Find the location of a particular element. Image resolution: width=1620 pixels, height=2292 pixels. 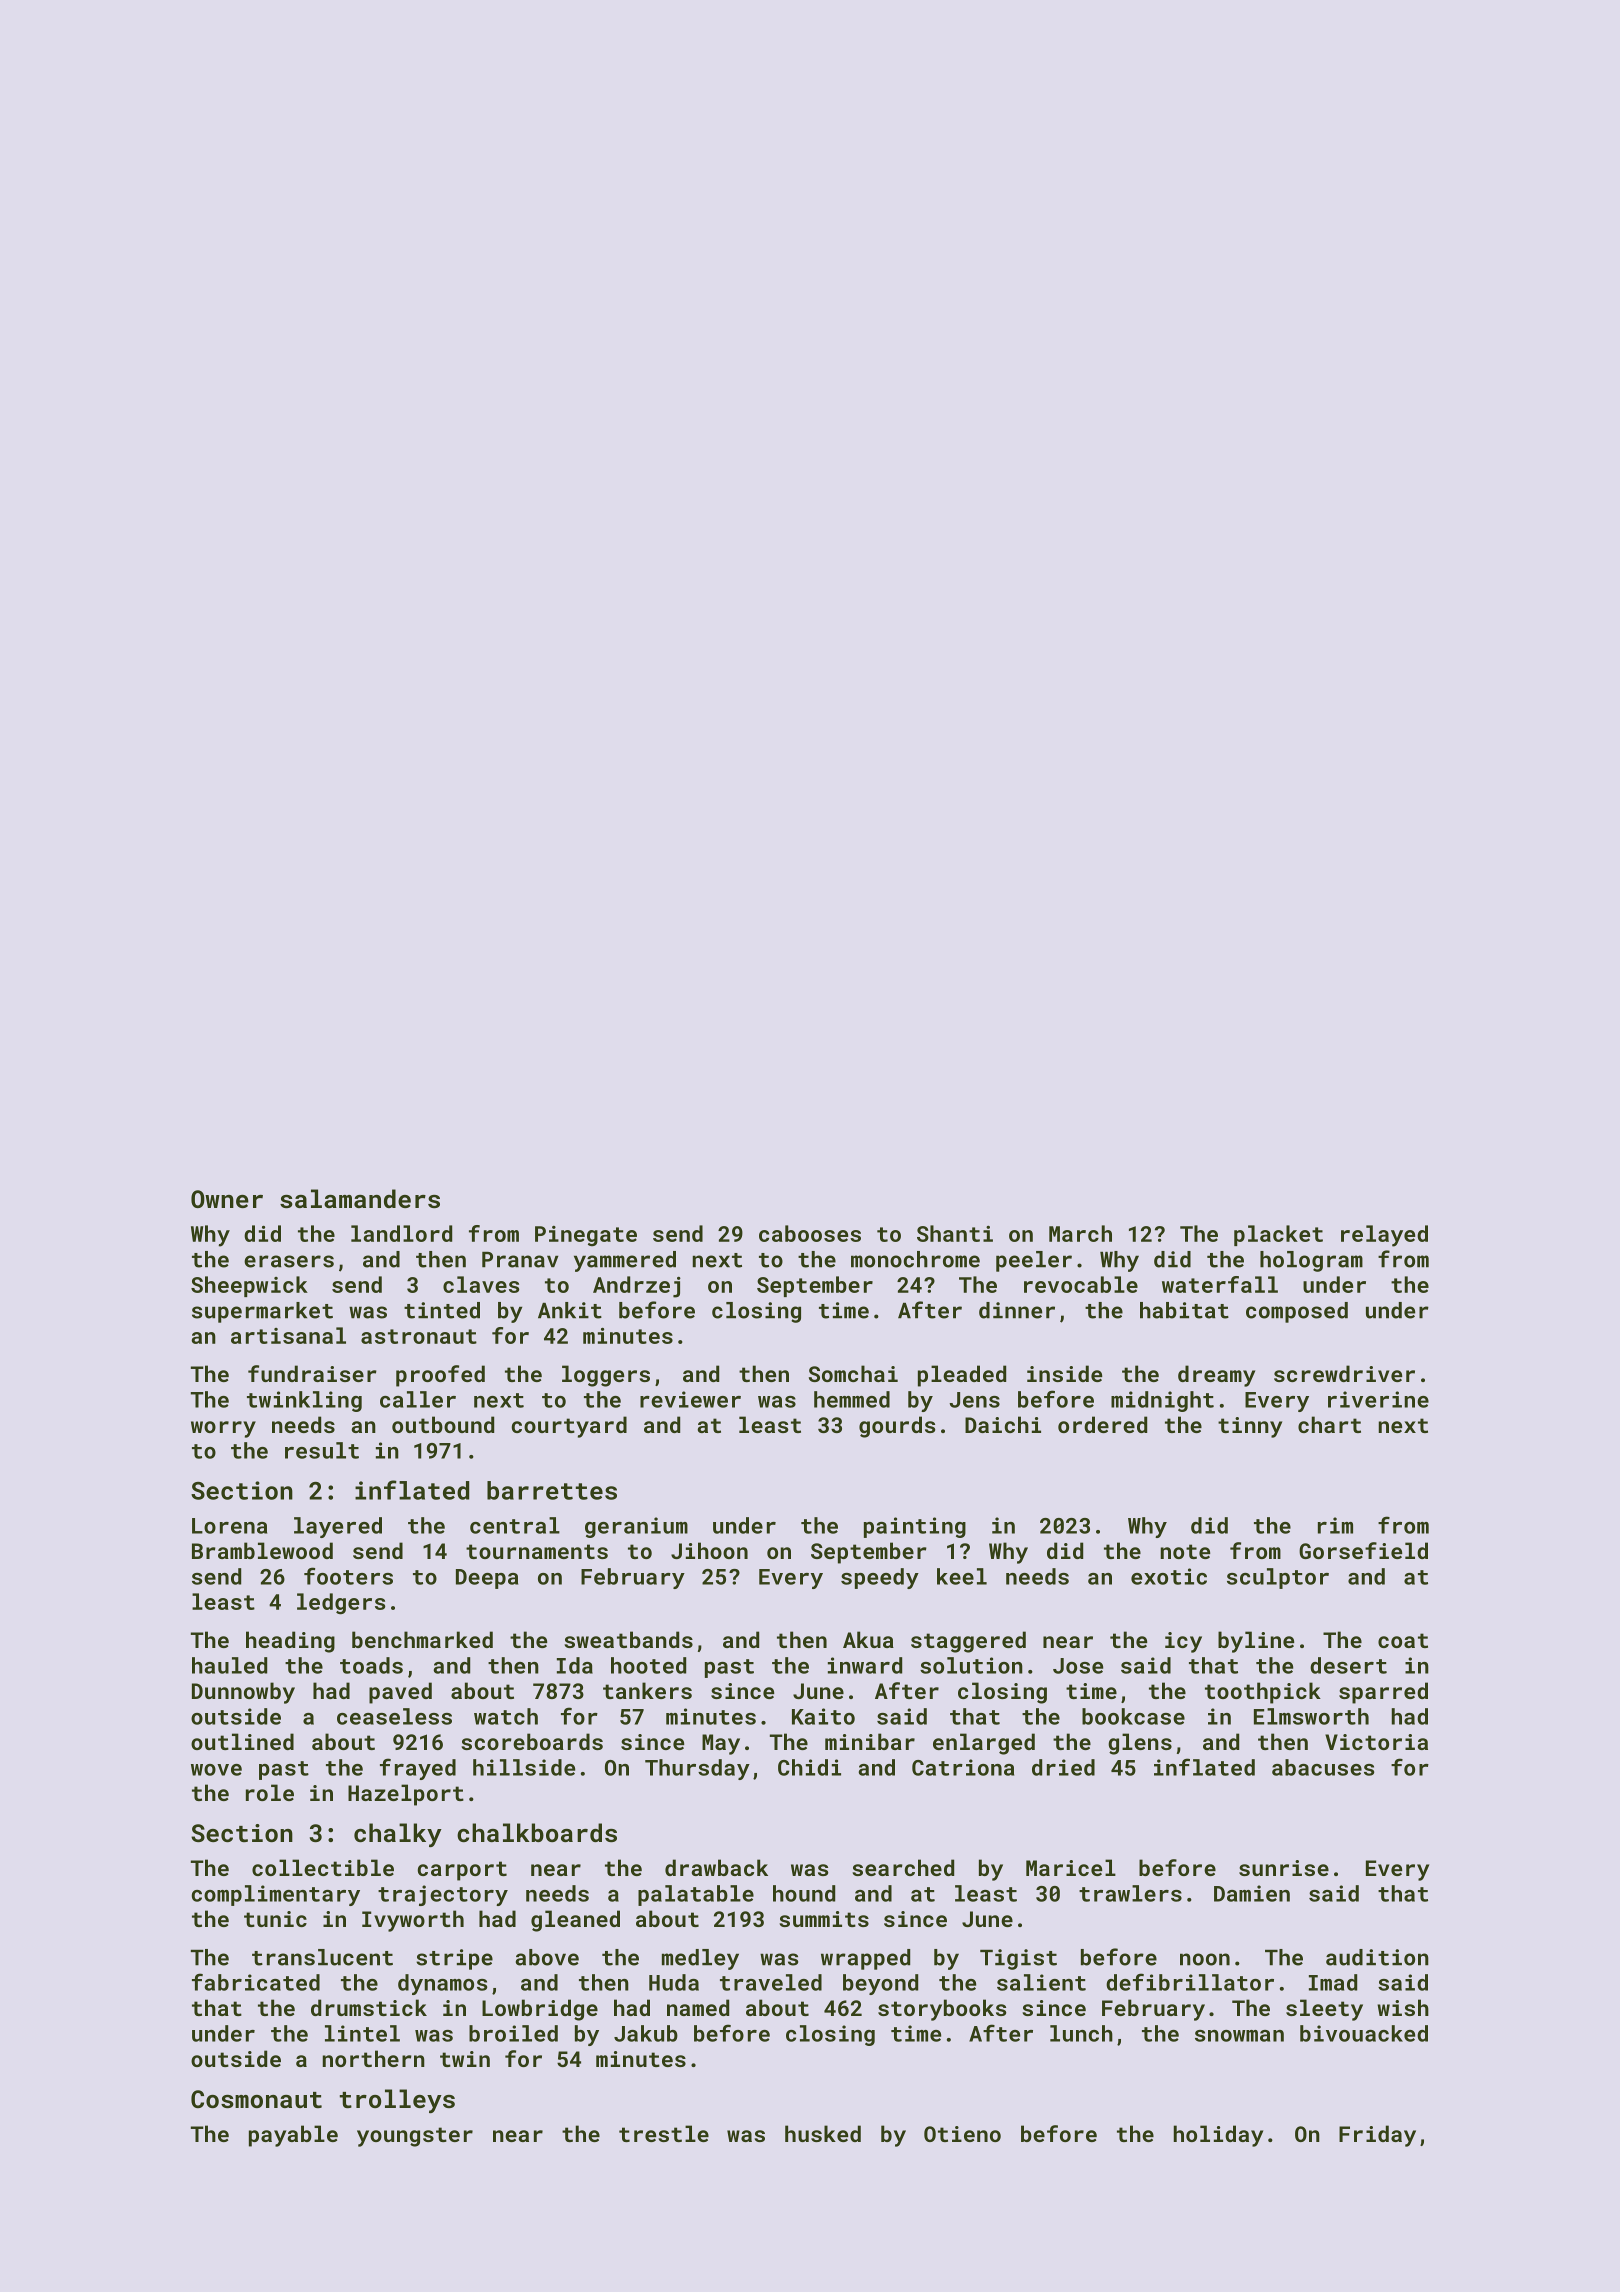

Owner is located at coordinates (227, 1199).
